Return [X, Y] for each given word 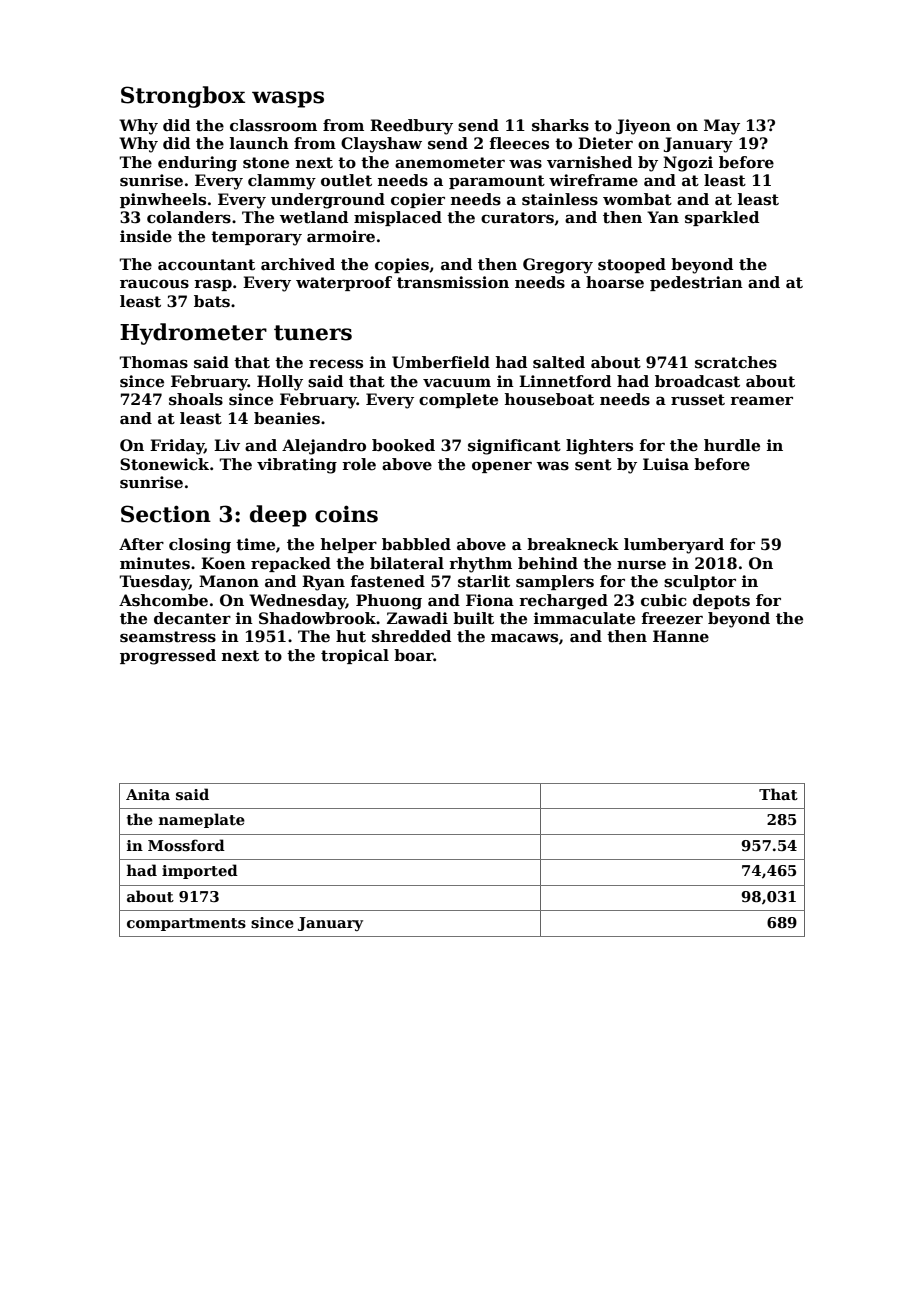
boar [414, 655]
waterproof [344, 283]
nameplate [202, 820]
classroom [273, 125]
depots [721, 601]
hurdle [732, 445]
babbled [416, 544]
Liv [227, 445]
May [722, 127]
